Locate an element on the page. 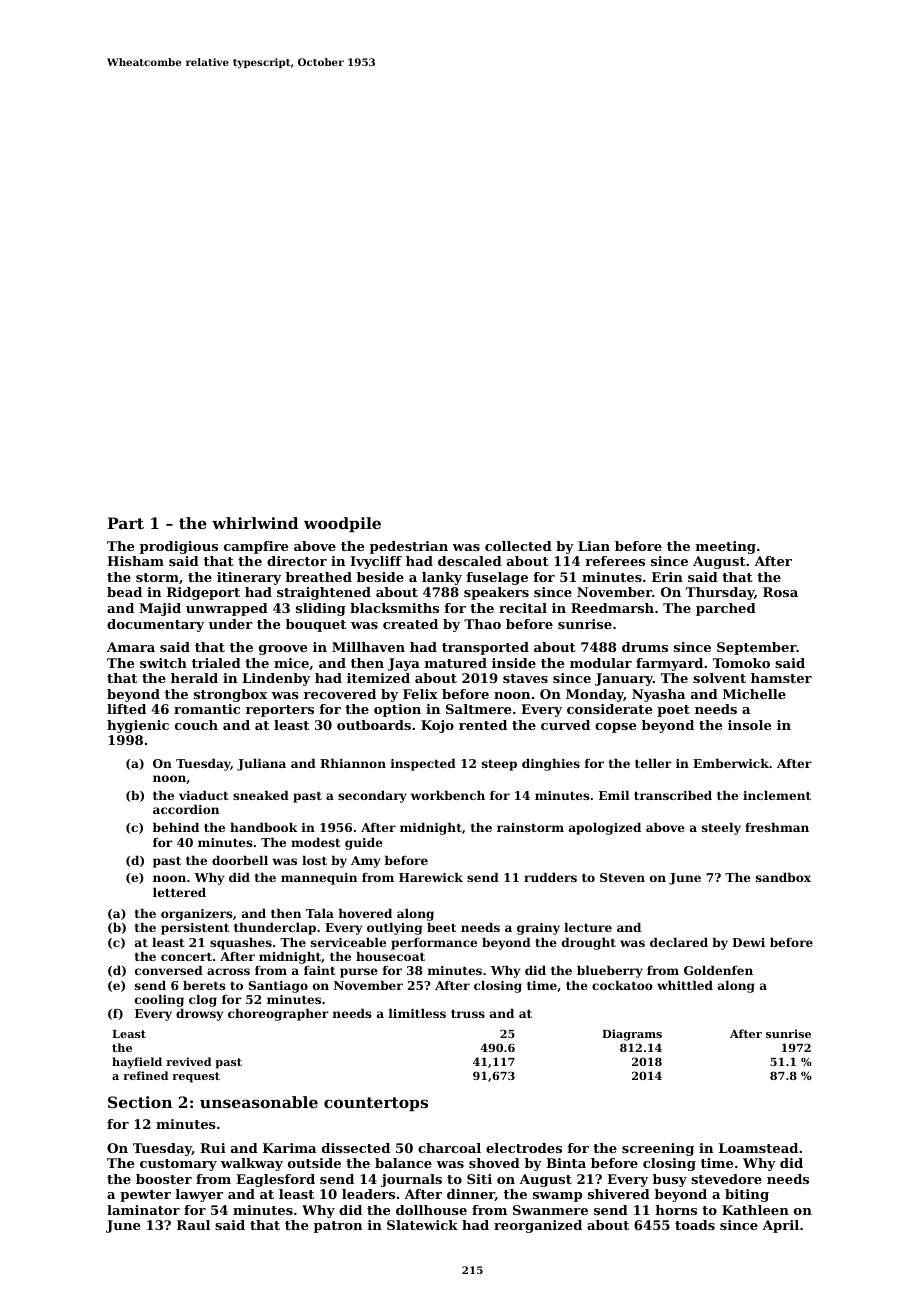 The width and height of the image is (924, 1308). Dewi is located at coordinates (748, 942).
